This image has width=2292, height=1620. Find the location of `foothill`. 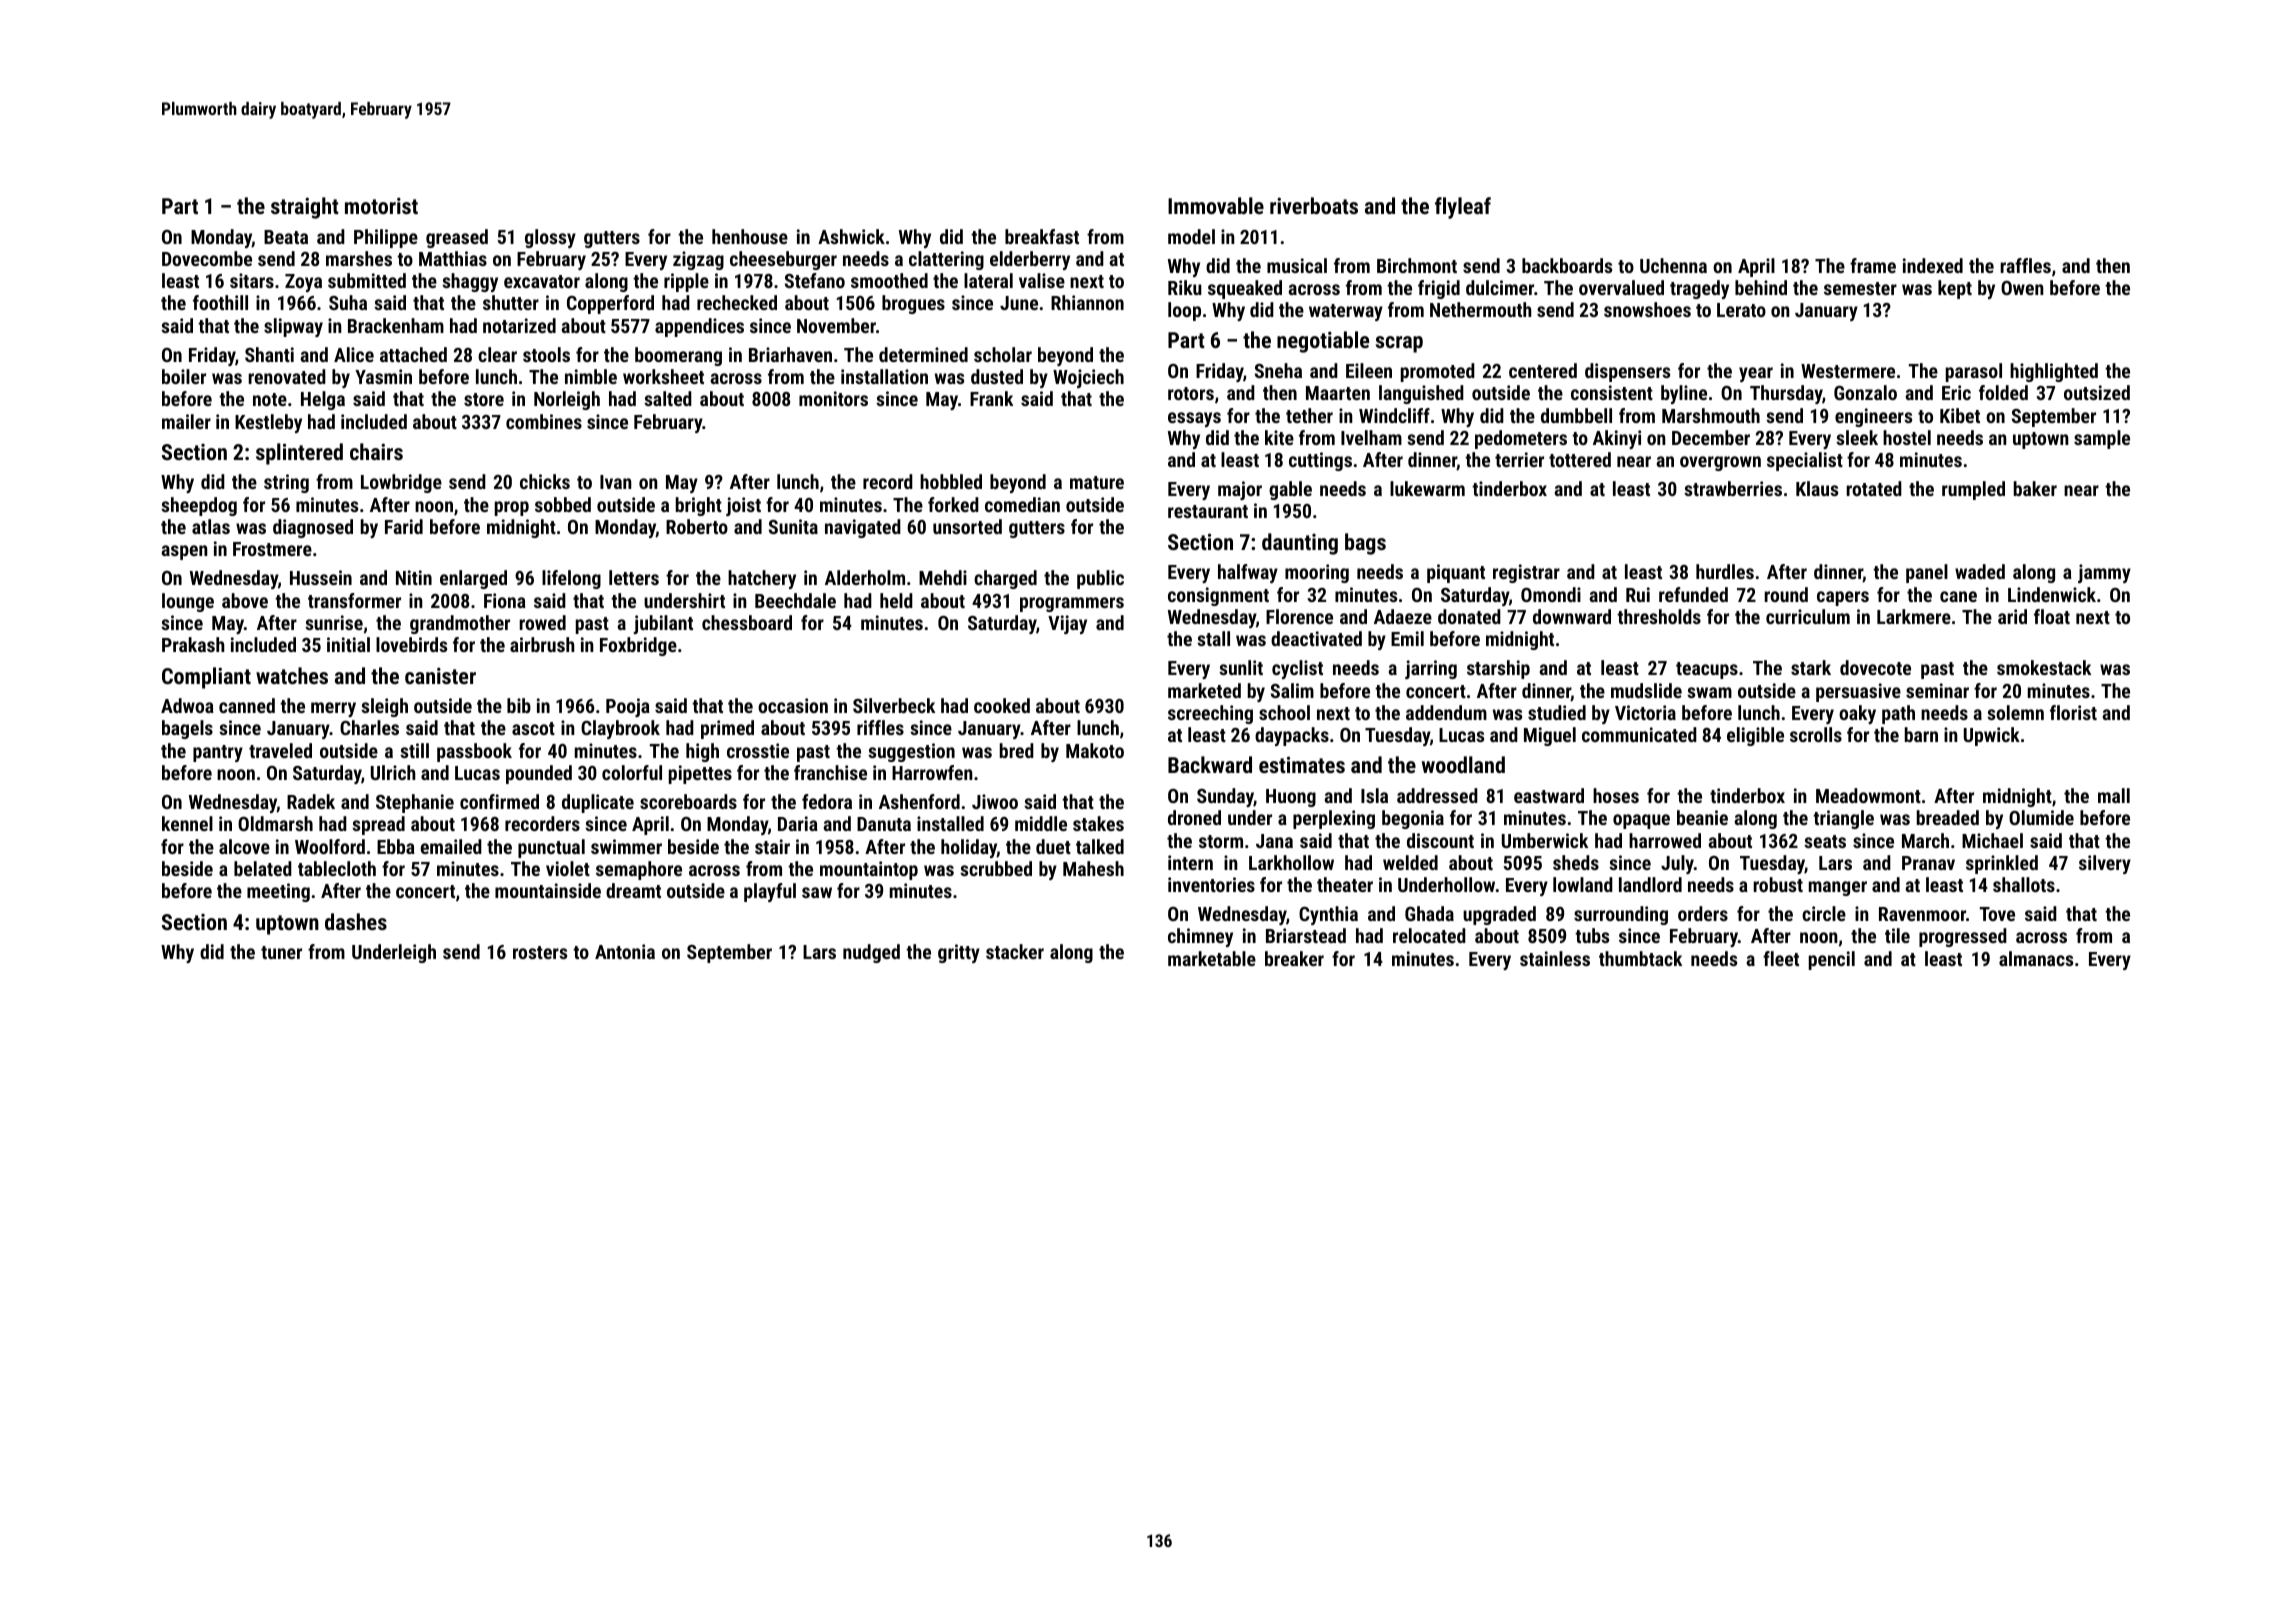

foothill is located at coordinates (220, 302).
